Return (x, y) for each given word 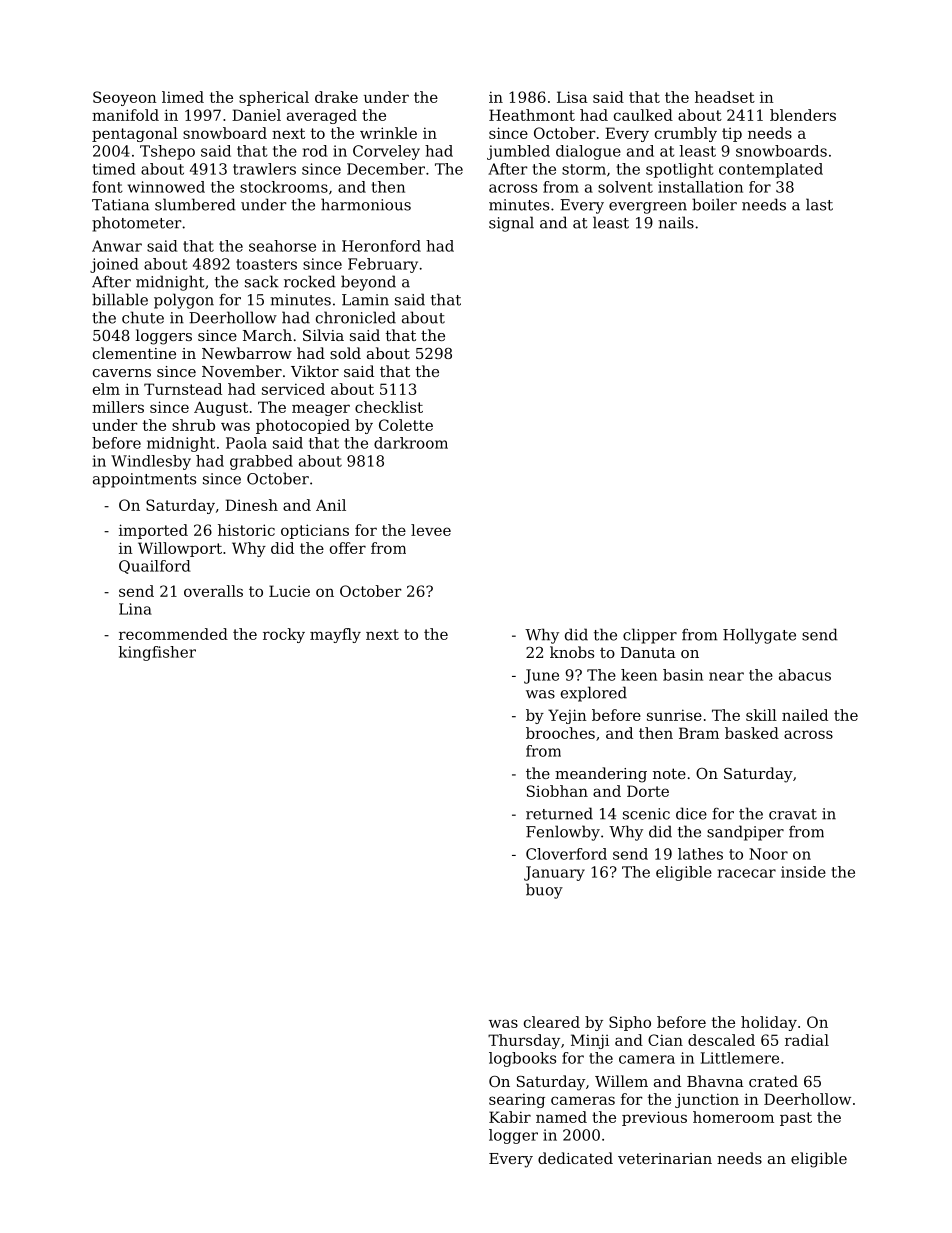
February (383, 265)
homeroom (733, 1117)
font (108, 187)
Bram (699, 733)
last (819, 204)
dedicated (575, 1158)
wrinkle (388, 133)
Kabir (510, 1117)
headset (725, 97)
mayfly (335, 635)
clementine (134, 353)
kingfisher (157, 653)
